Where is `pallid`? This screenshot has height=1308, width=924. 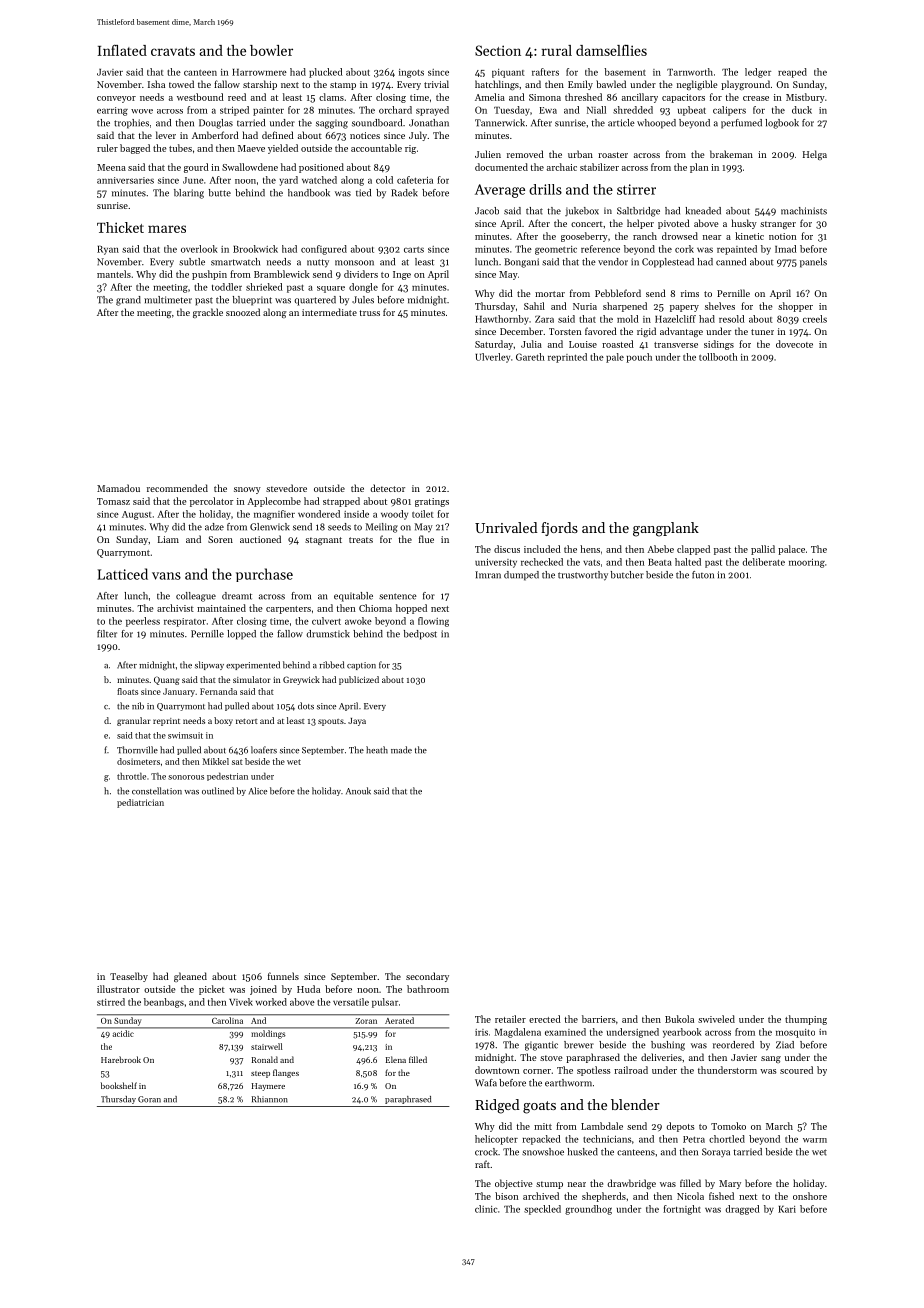
pallid is located at coordinates (763, 550).
